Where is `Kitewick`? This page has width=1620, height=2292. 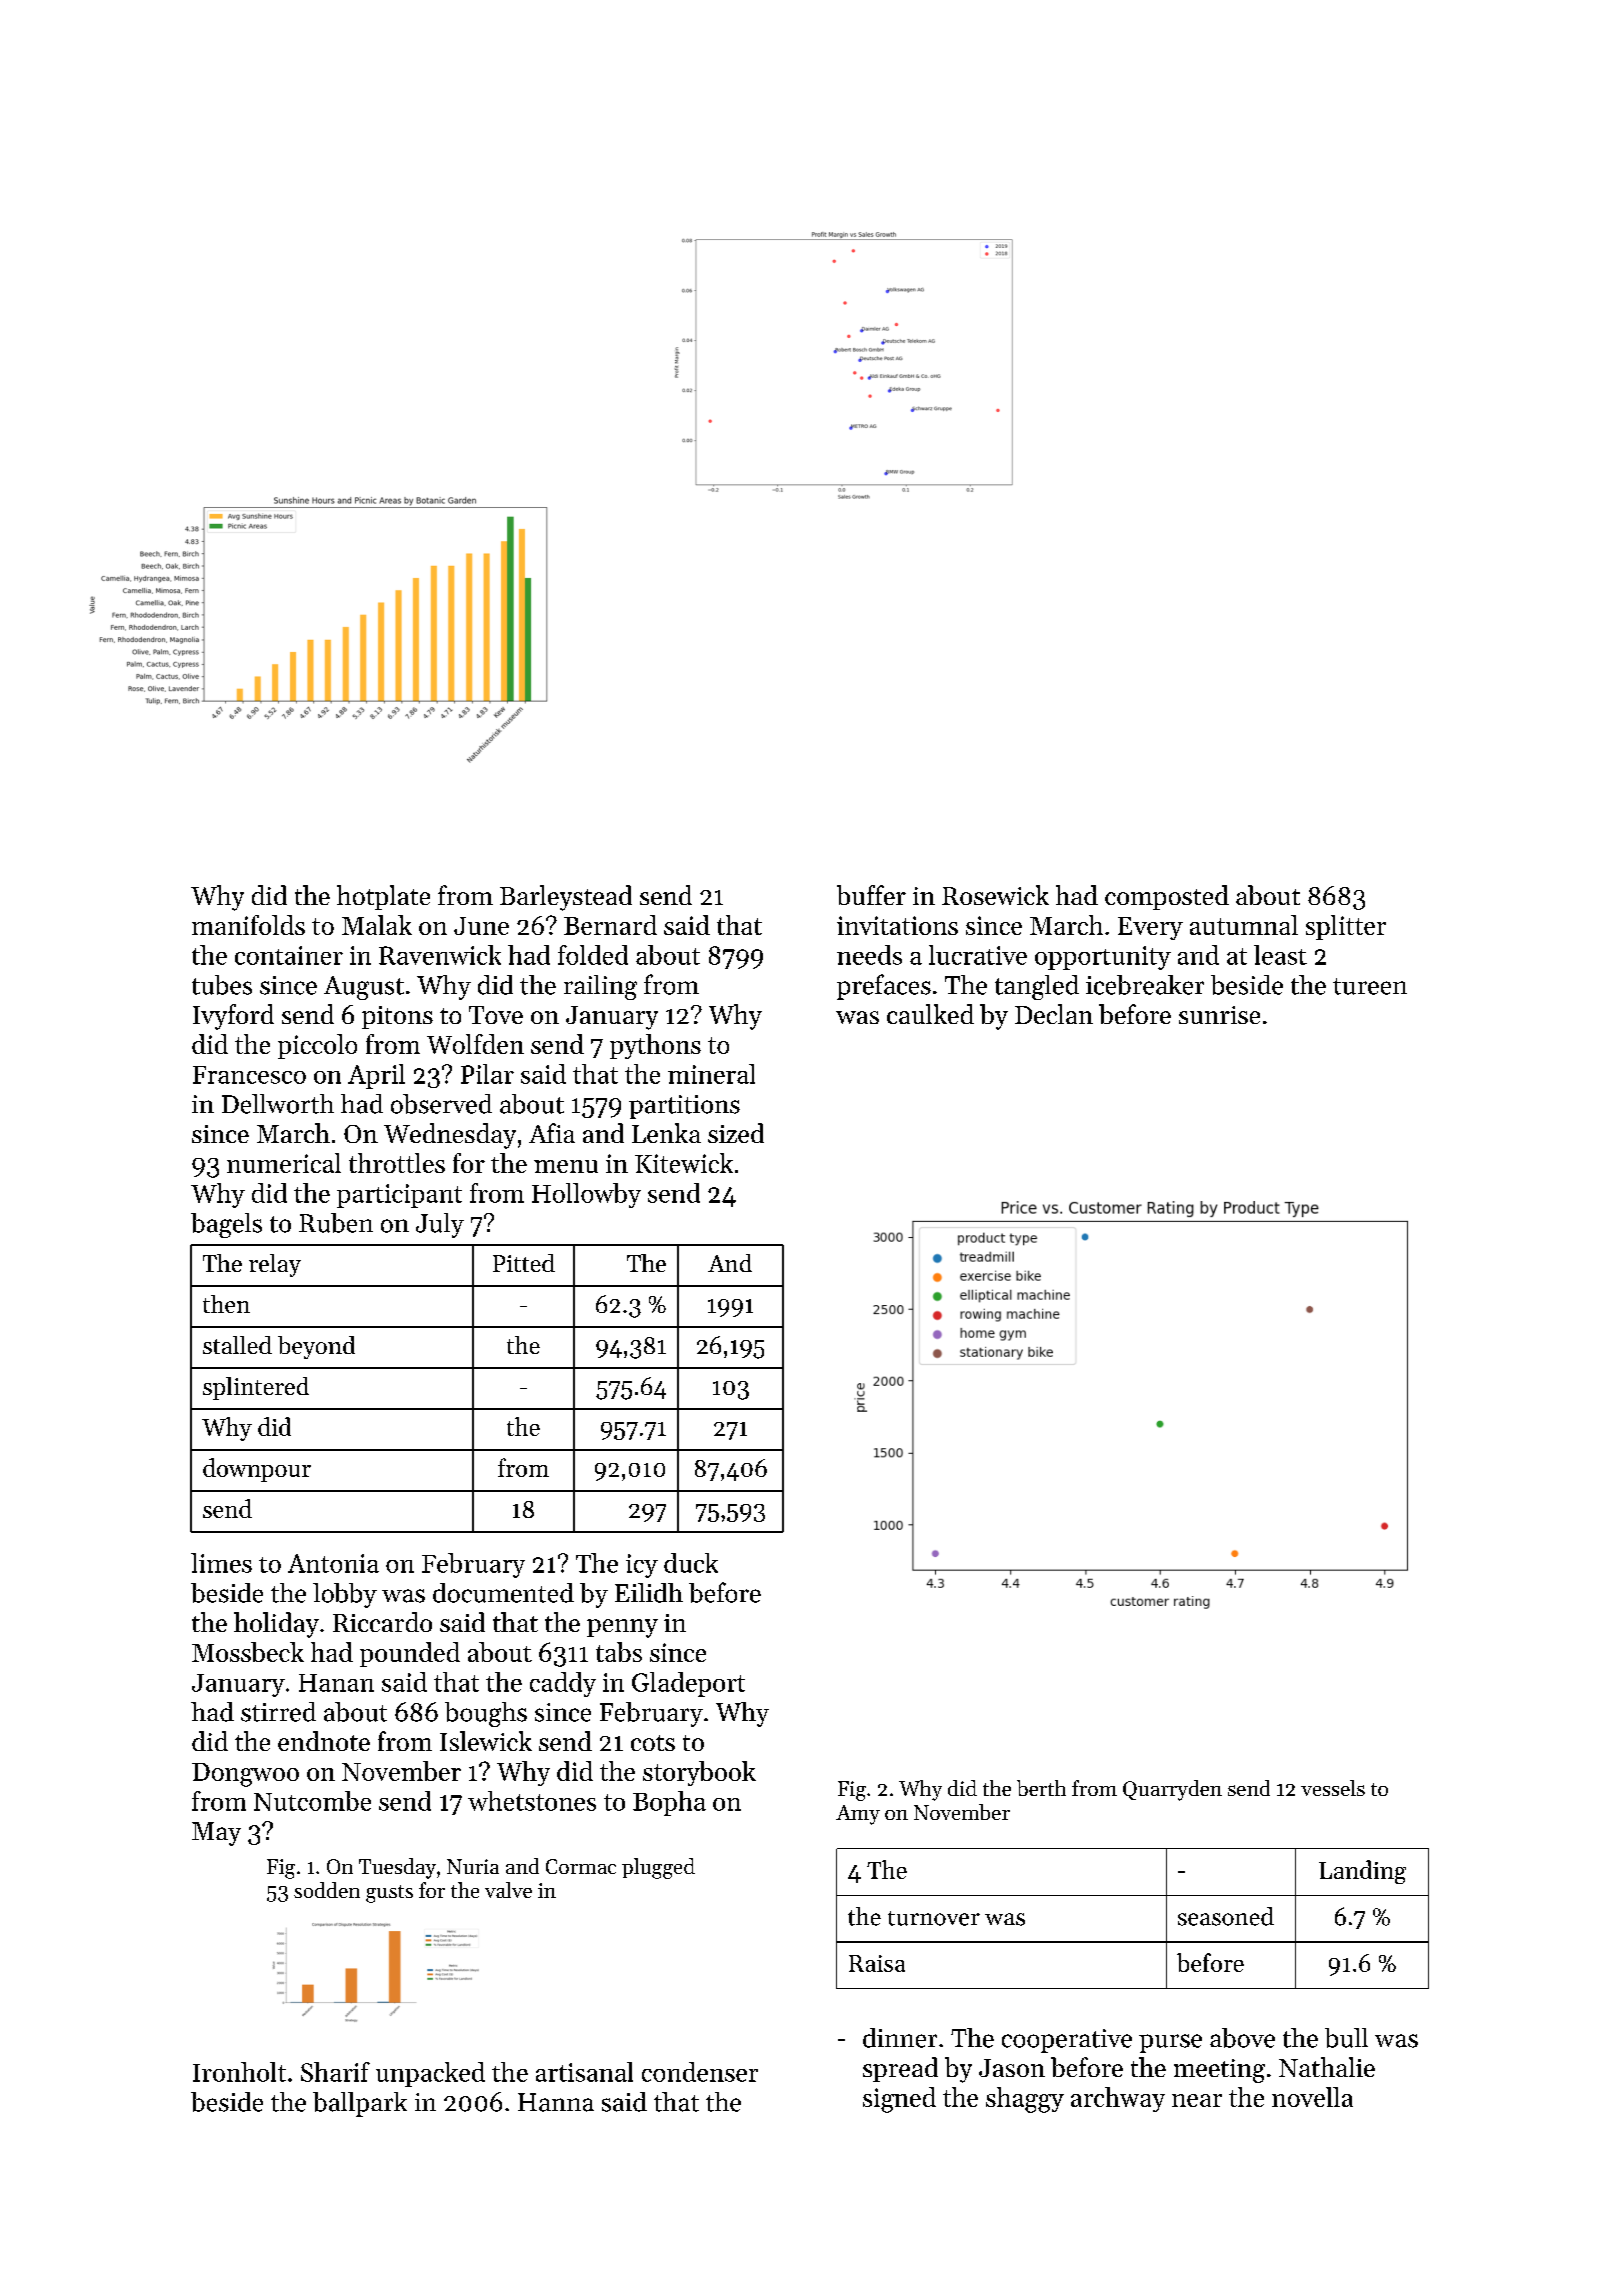
Kitewick is located at coordinates (684, 1163).
